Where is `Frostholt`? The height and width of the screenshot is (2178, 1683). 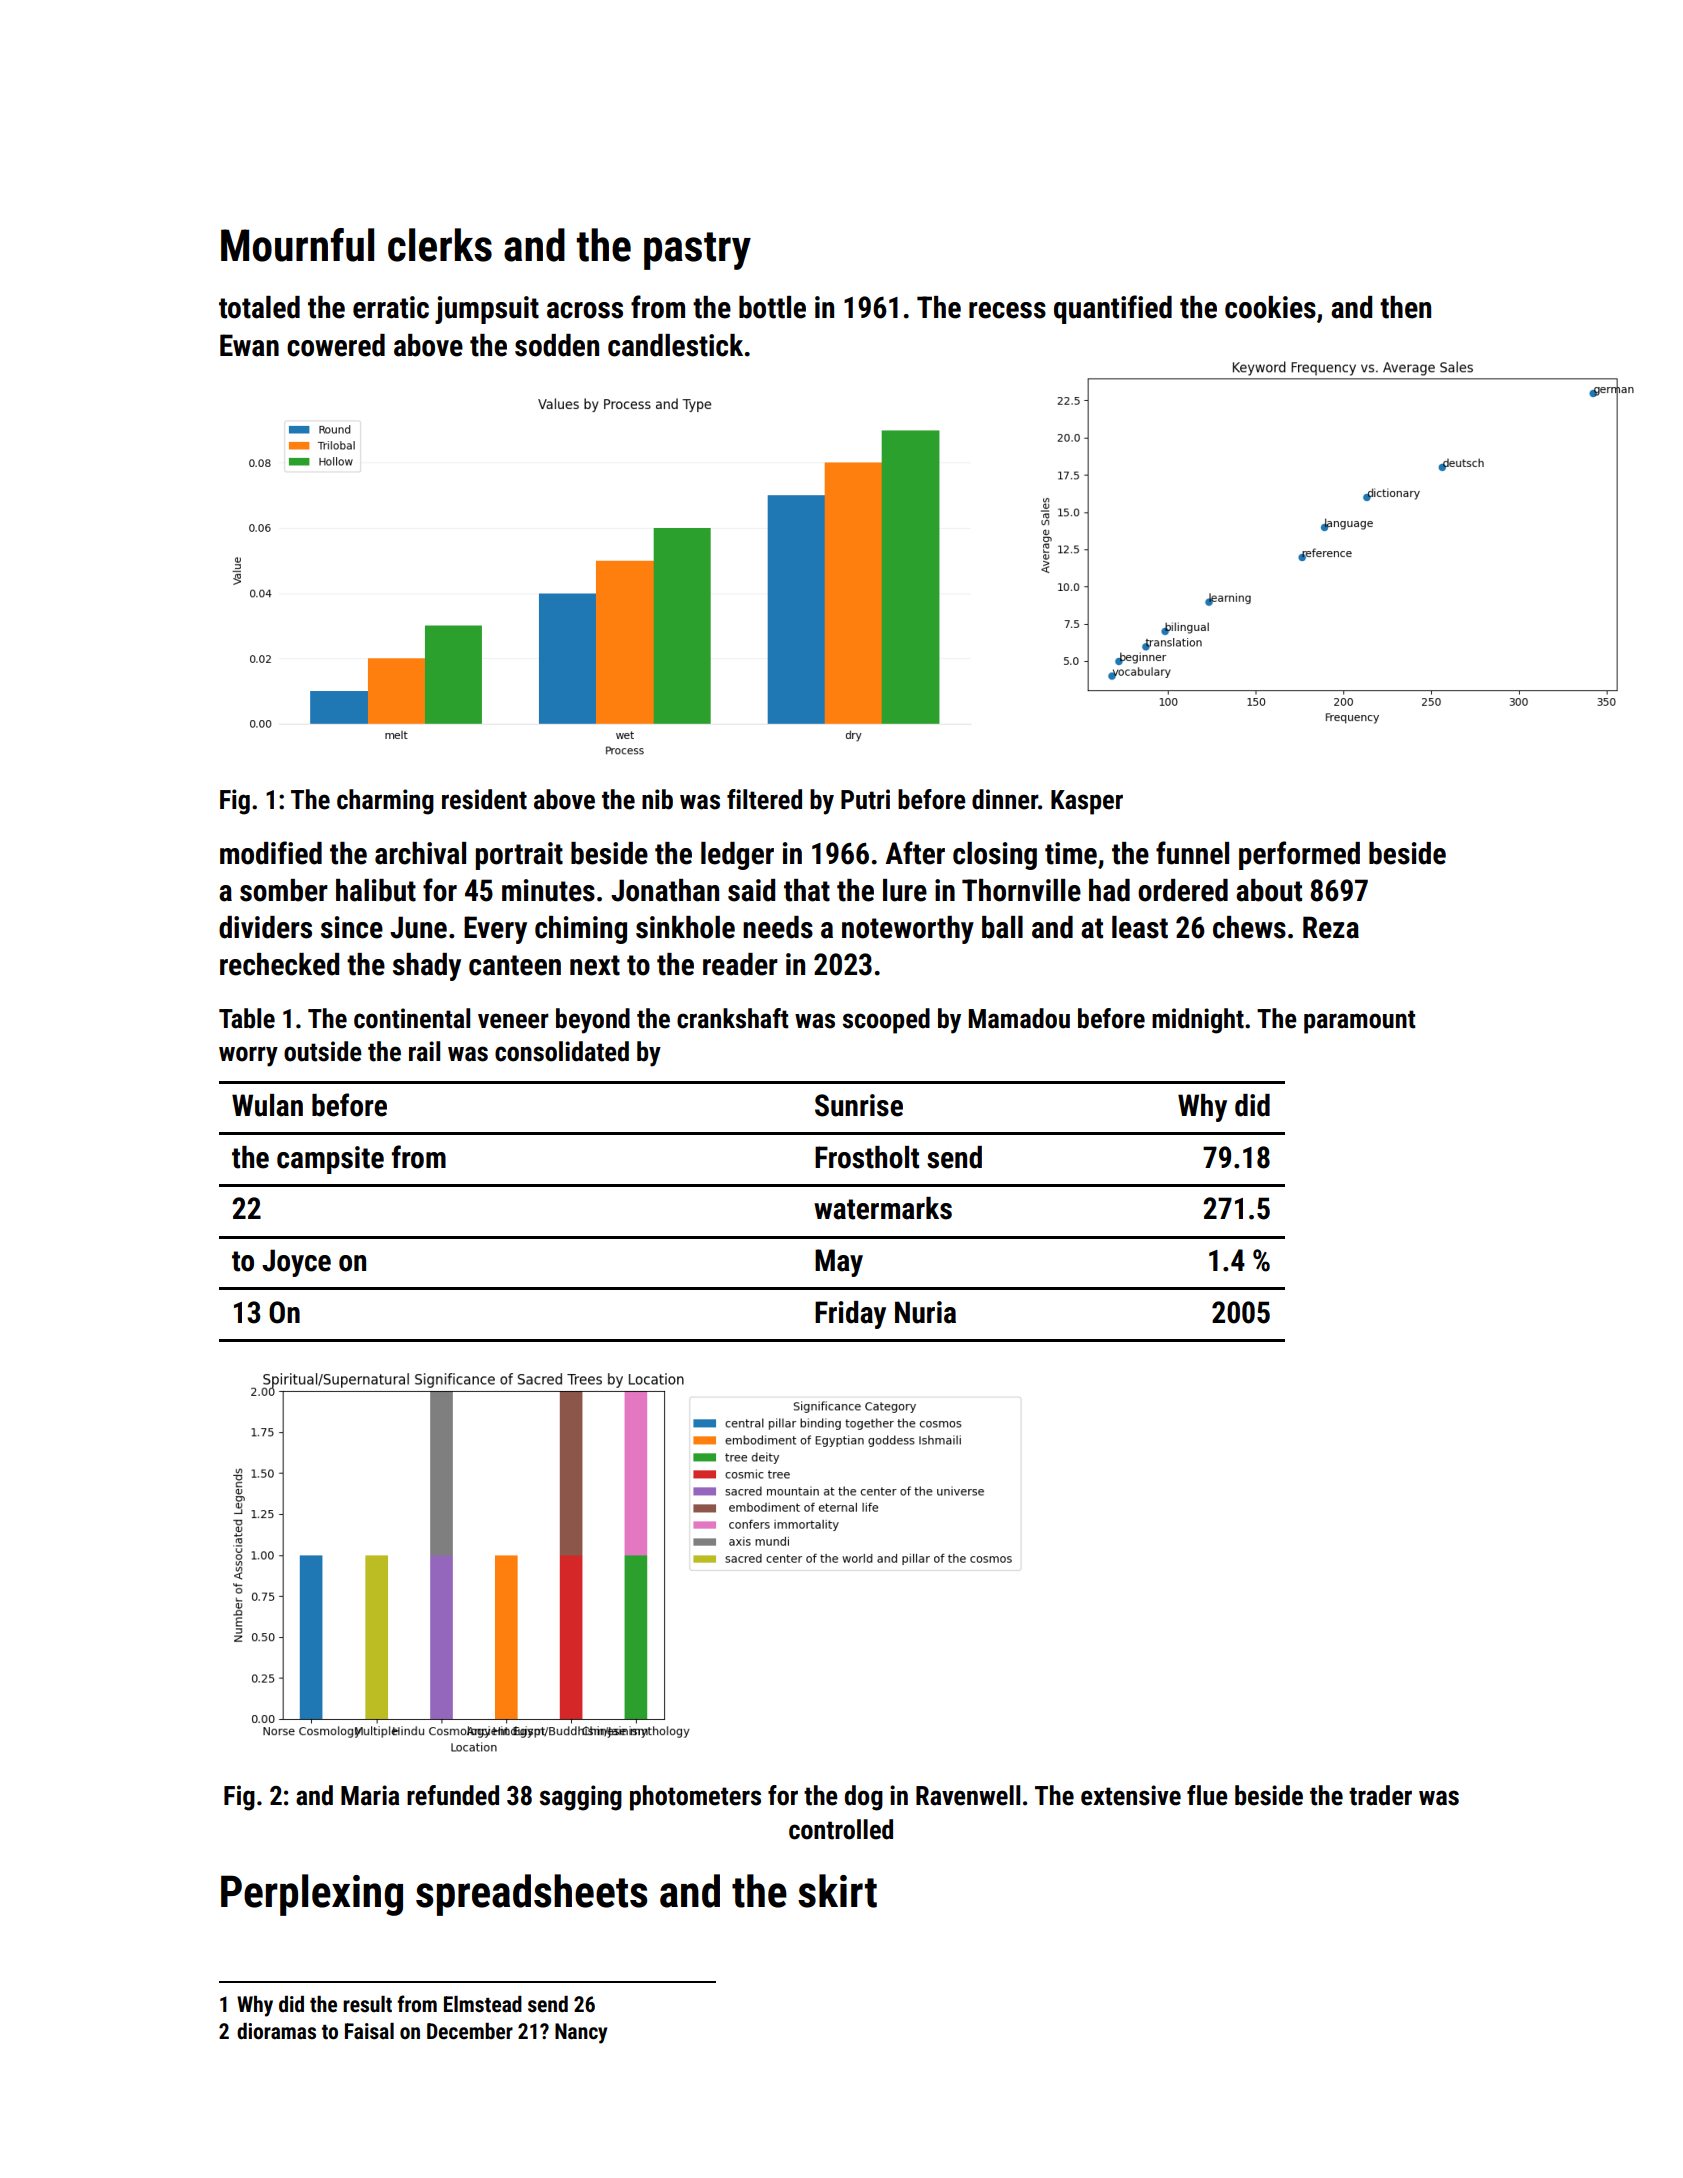 Frostholt is located at coordinates (867, 1157).
